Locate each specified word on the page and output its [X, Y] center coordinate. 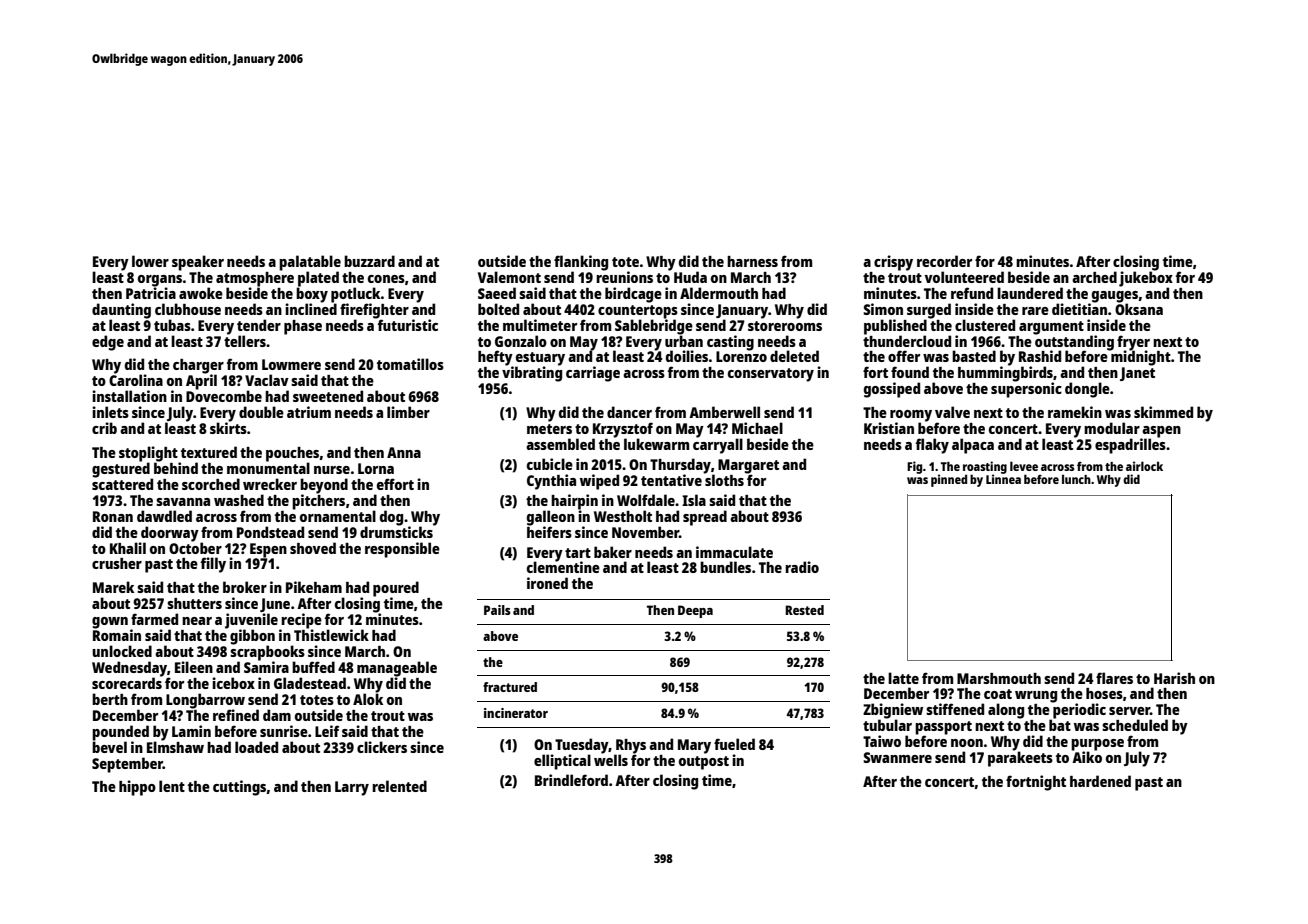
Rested [804, 610]
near [197, 621]
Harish [1174, 678]
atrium [309, 412]
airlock [1144, 466]
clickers [382, 747]
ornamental [338, 516]
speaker [198, 263]
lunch [1076, 479]
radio [802, 567]
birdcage [633, 295]
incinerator [516, 713]
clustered [985, 325]
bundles [725, 567]
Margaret [748, 466]
